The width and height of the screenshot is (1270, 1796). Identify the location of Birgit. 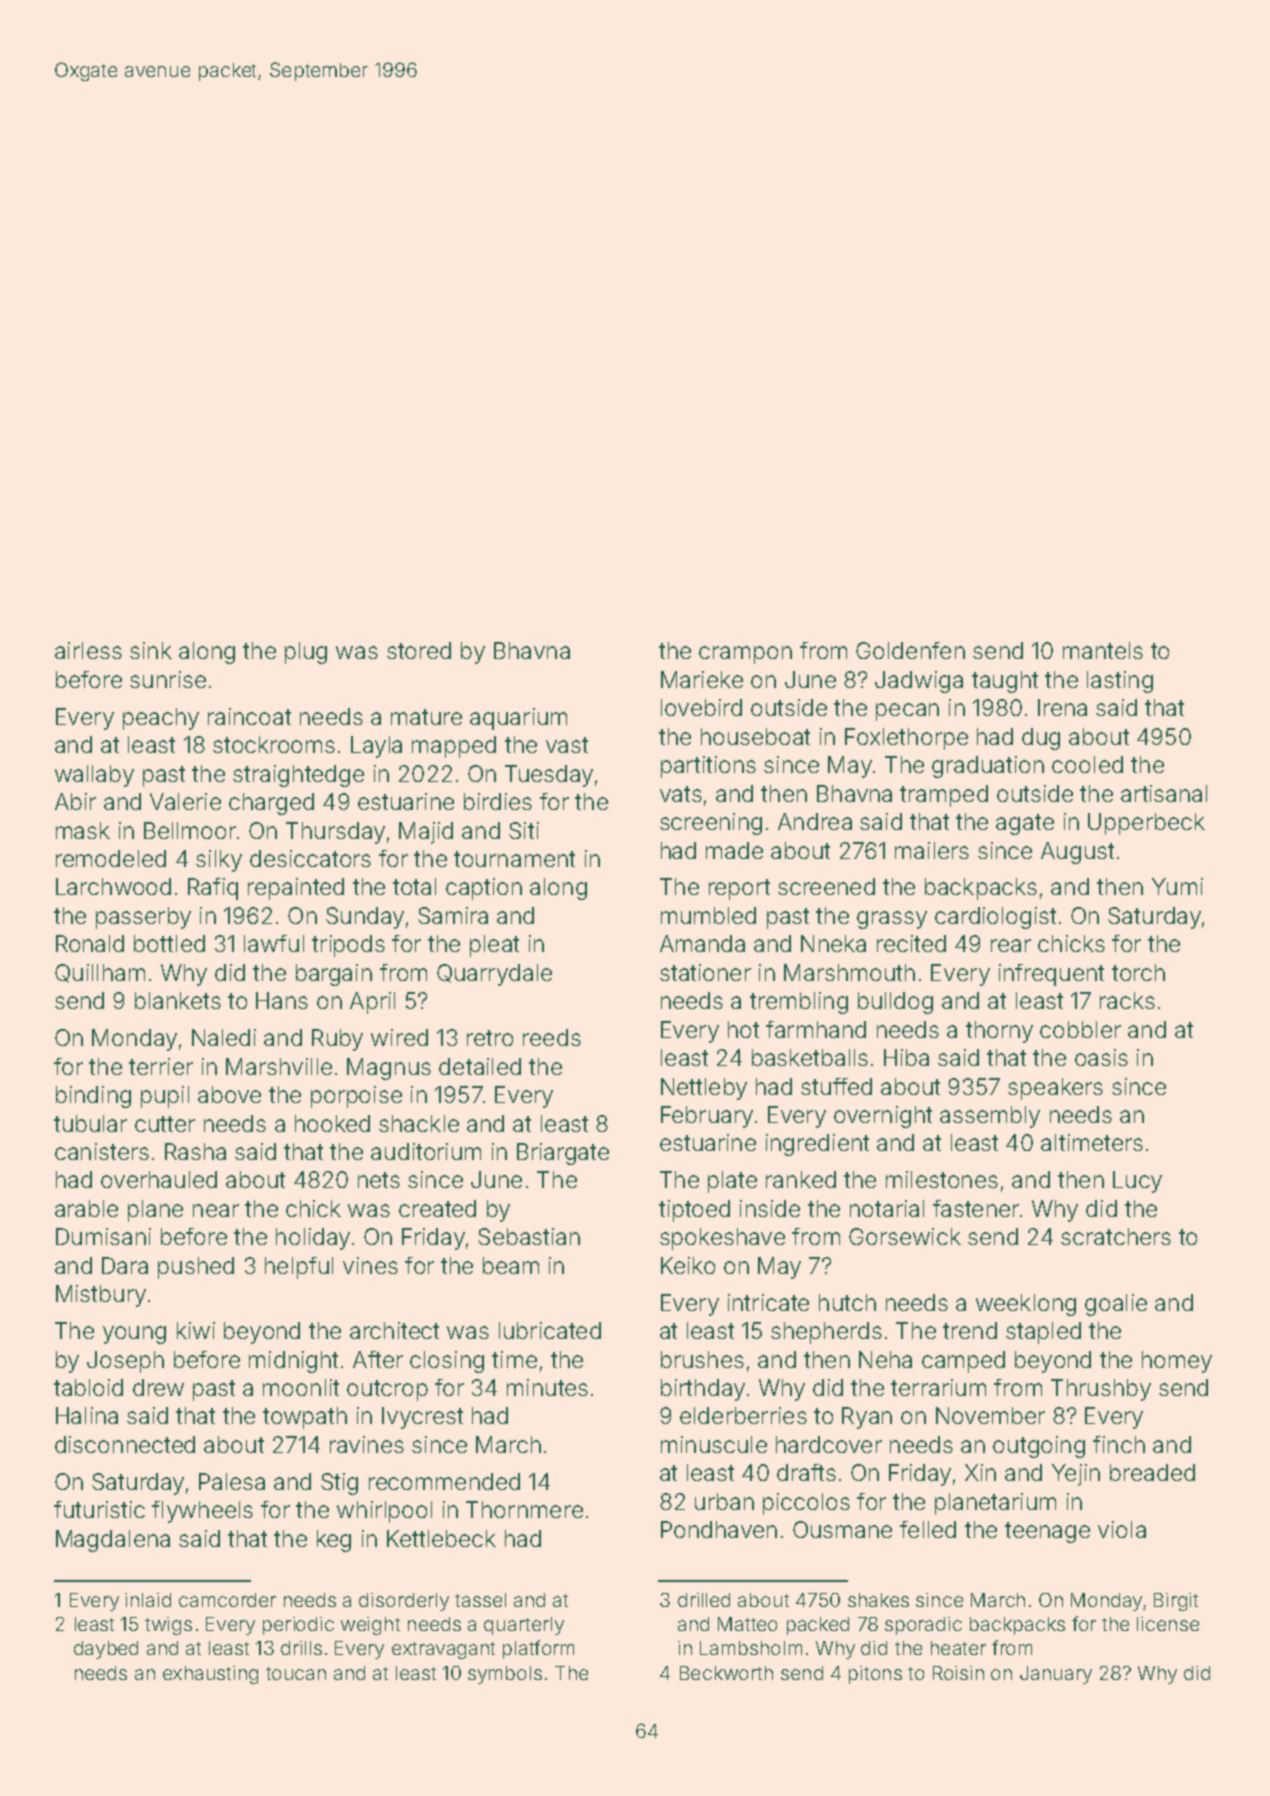
(1176, 1602).
